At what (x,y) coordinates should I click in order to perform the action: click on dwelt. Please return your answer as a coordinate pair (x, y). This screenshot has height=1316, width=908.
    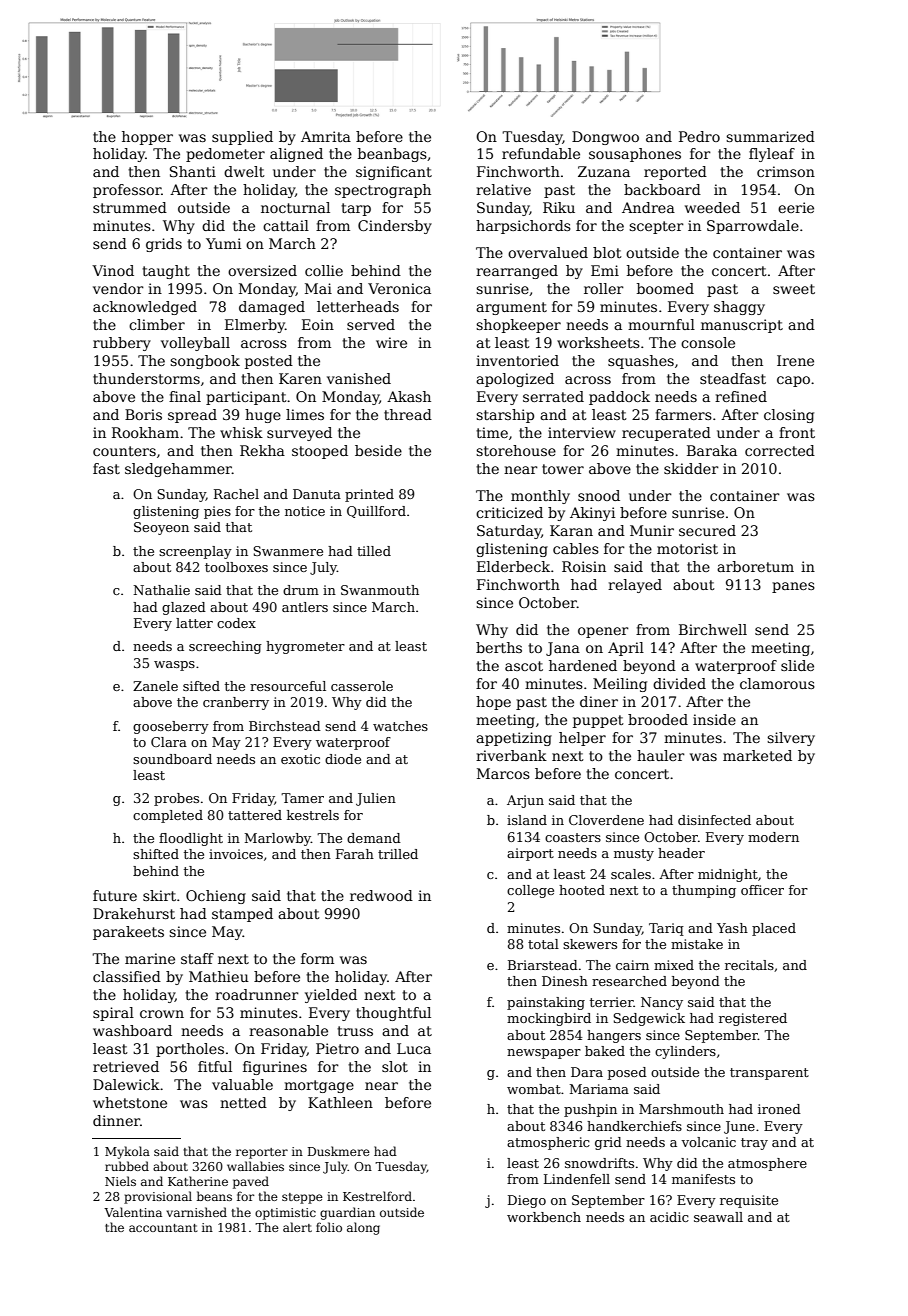
    Looking at the image, I should click on (244, 171).
